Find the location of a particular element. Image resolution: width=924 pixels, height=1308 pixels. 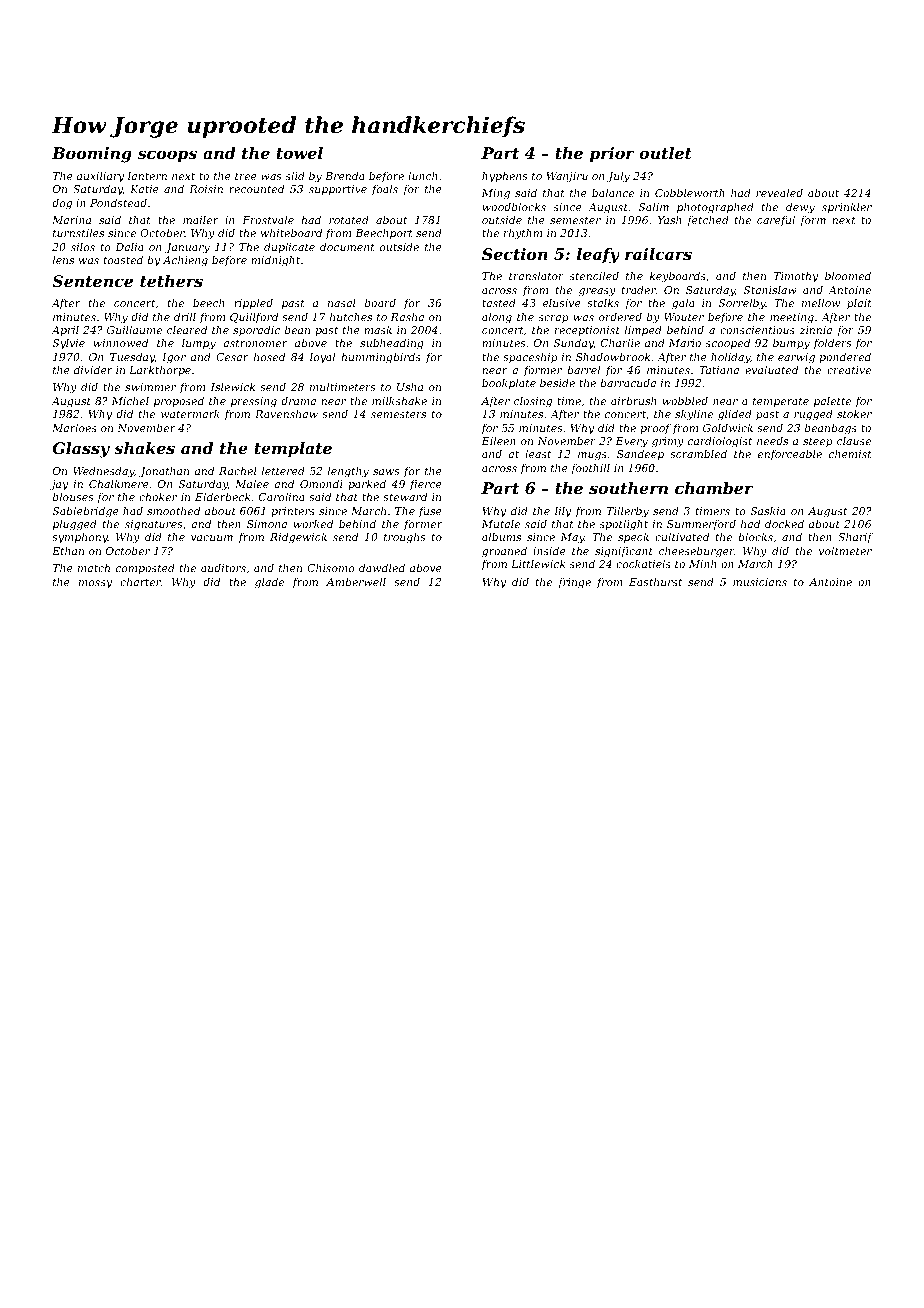

Timothy is located at coordinates (796, 277).
